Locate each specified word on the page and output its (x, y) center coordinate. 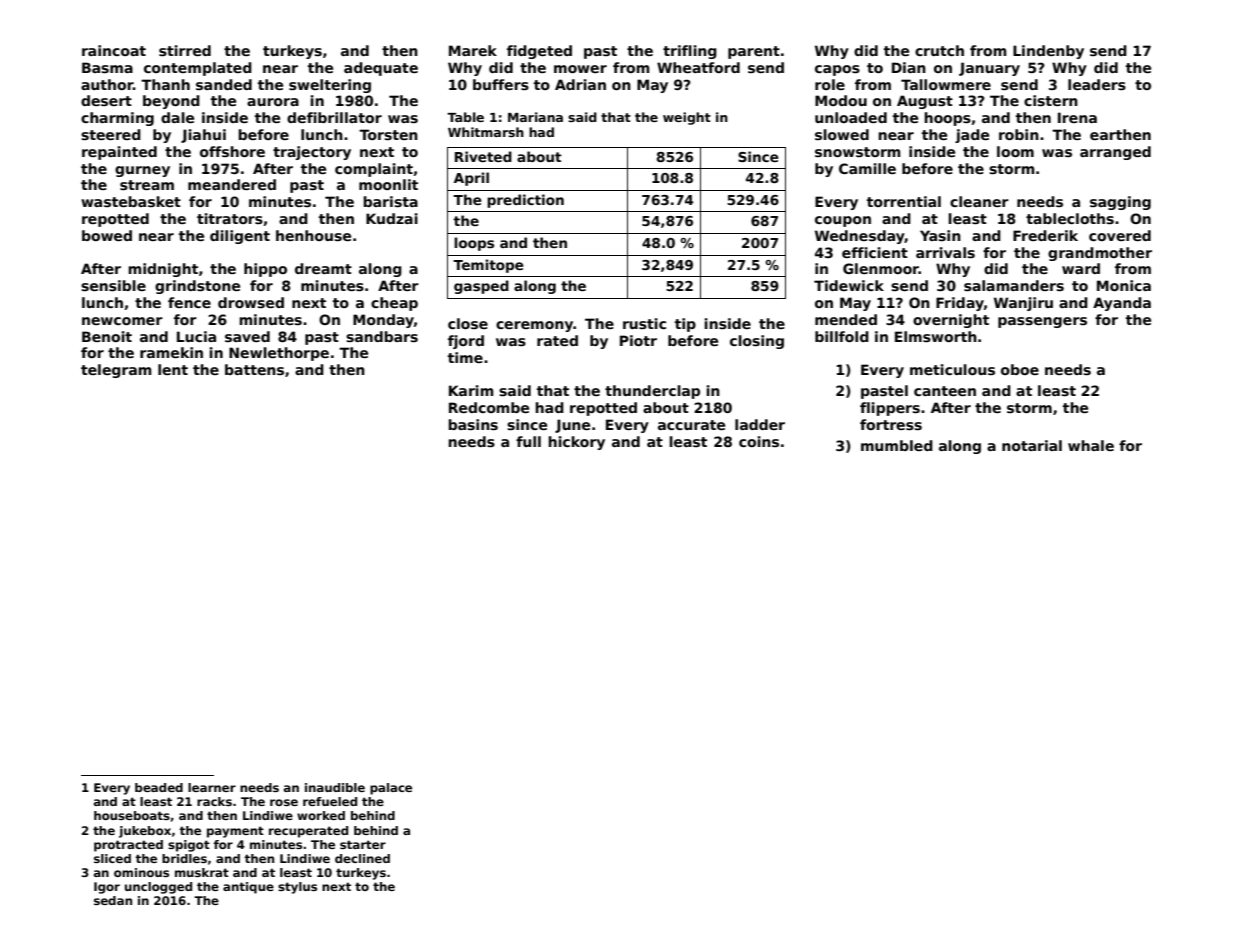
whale (1091, 445)
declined (362, 858)
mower (580, 69)
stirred (185, 50)
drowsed (251, 302)
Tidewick (849, 285)
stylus (297, 888)
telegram (116, 371)
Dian (909, 67)
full (528, 441)
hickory (576, 443)
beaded (159, 787)
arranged (1115, 153)
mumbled (897, 445)
